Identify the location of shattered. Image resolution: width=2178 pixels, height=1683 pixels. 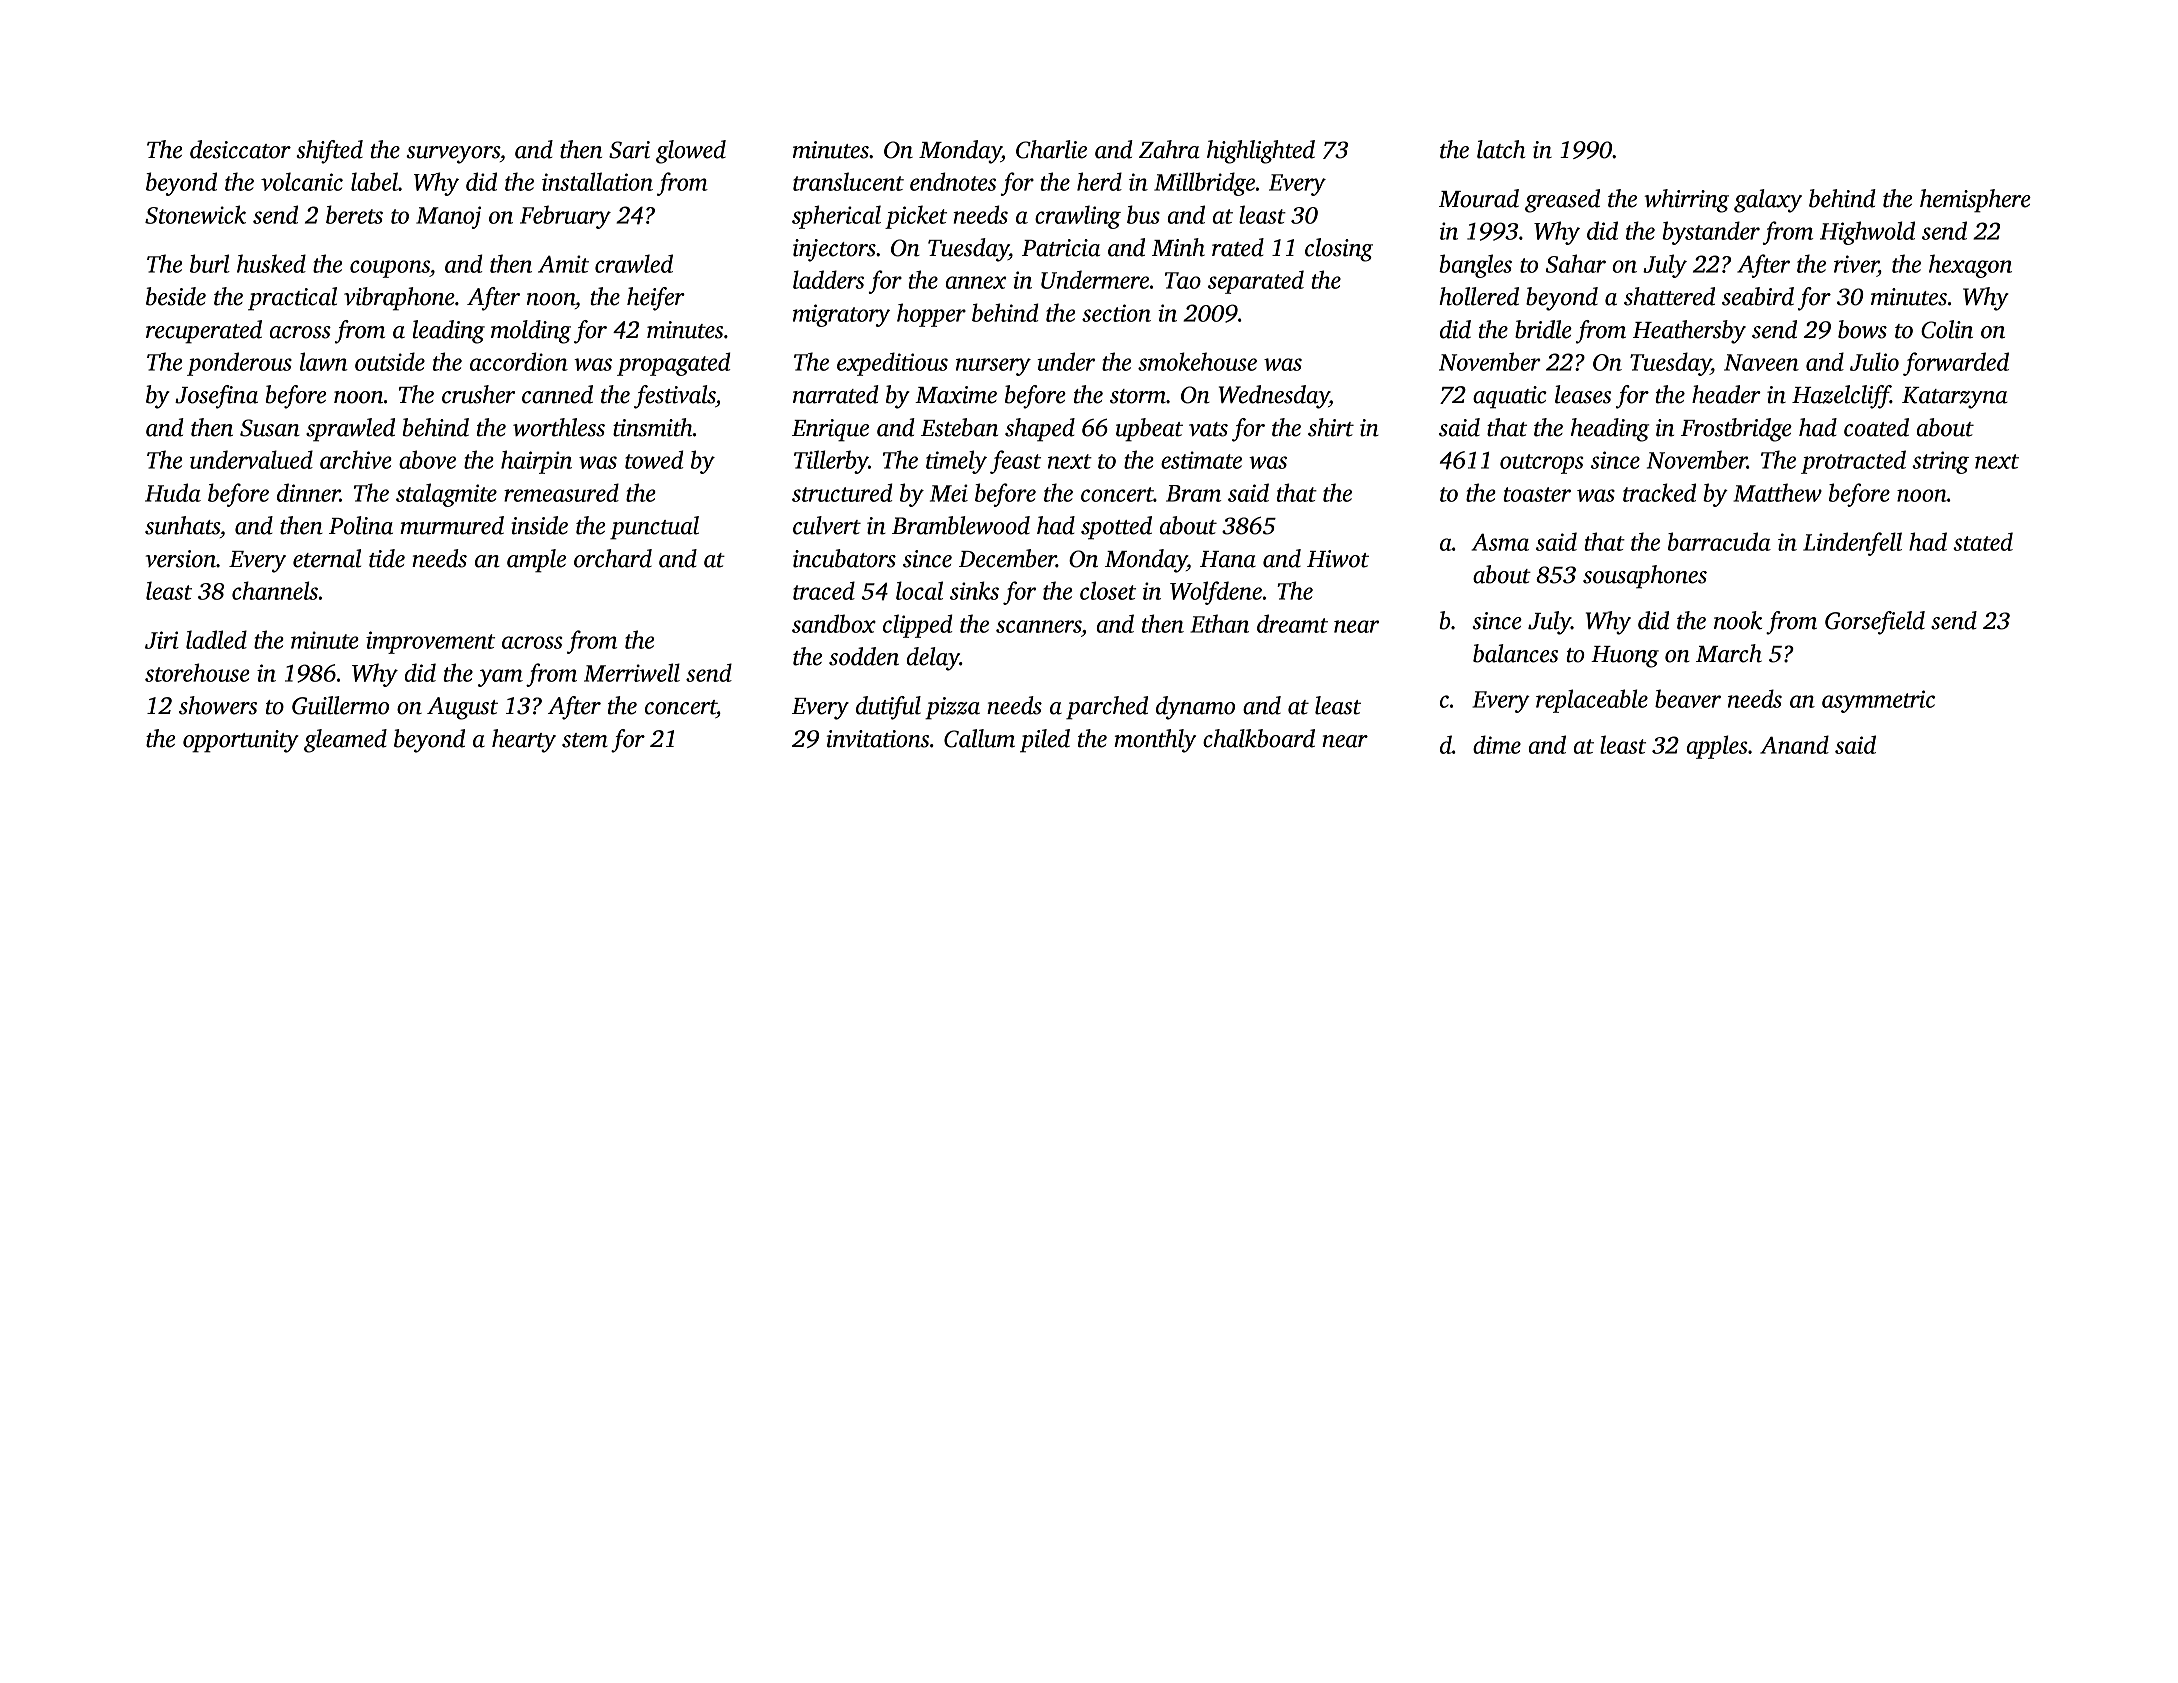
(1669, 296).
